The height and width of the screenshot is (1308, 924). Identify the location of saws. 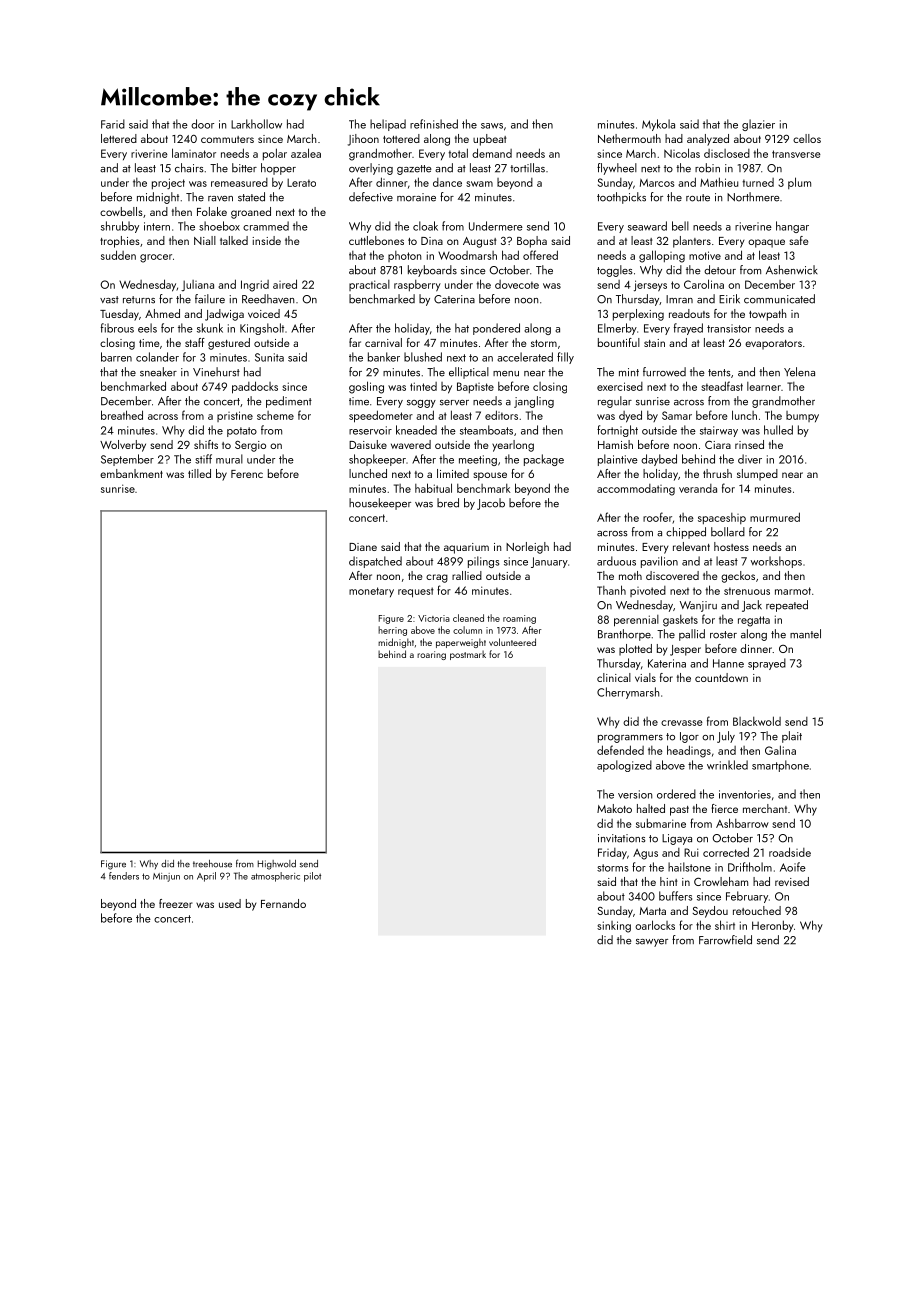
(492, 126).
